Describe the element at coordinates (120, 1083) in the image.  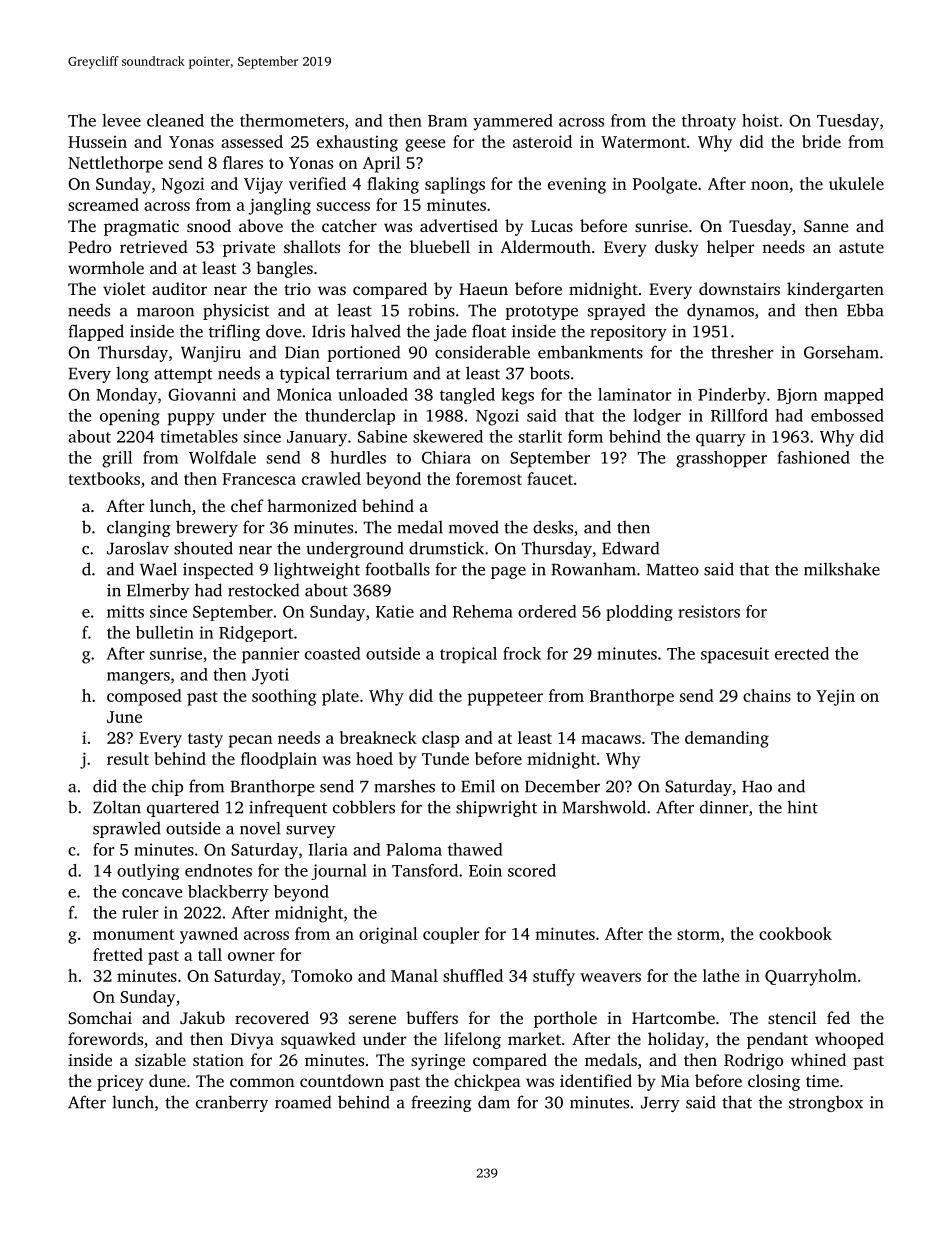
I see `pricey` at that location.
